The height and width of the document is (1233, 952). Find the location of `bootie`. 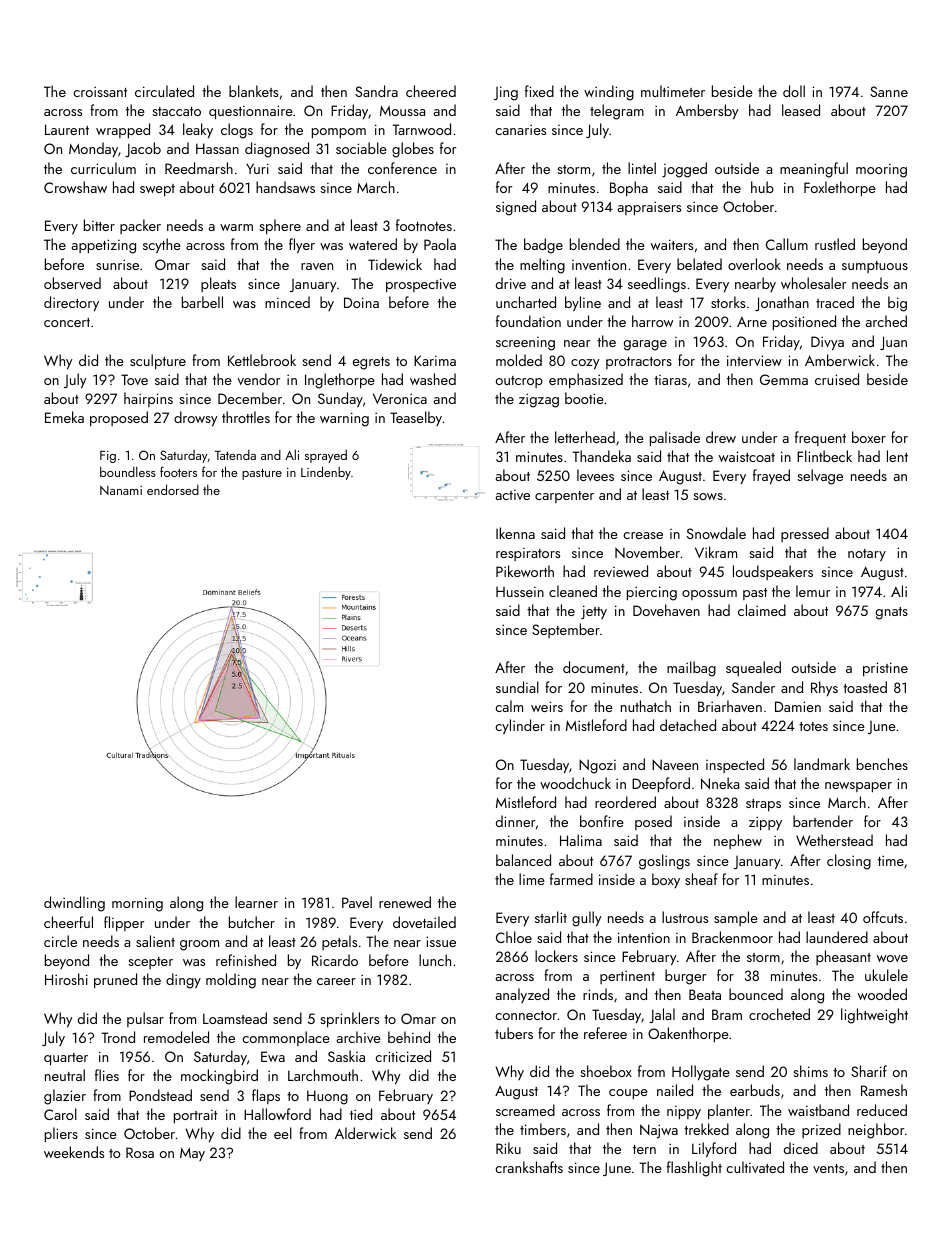

bootie is located at coordinates (584, 398).
